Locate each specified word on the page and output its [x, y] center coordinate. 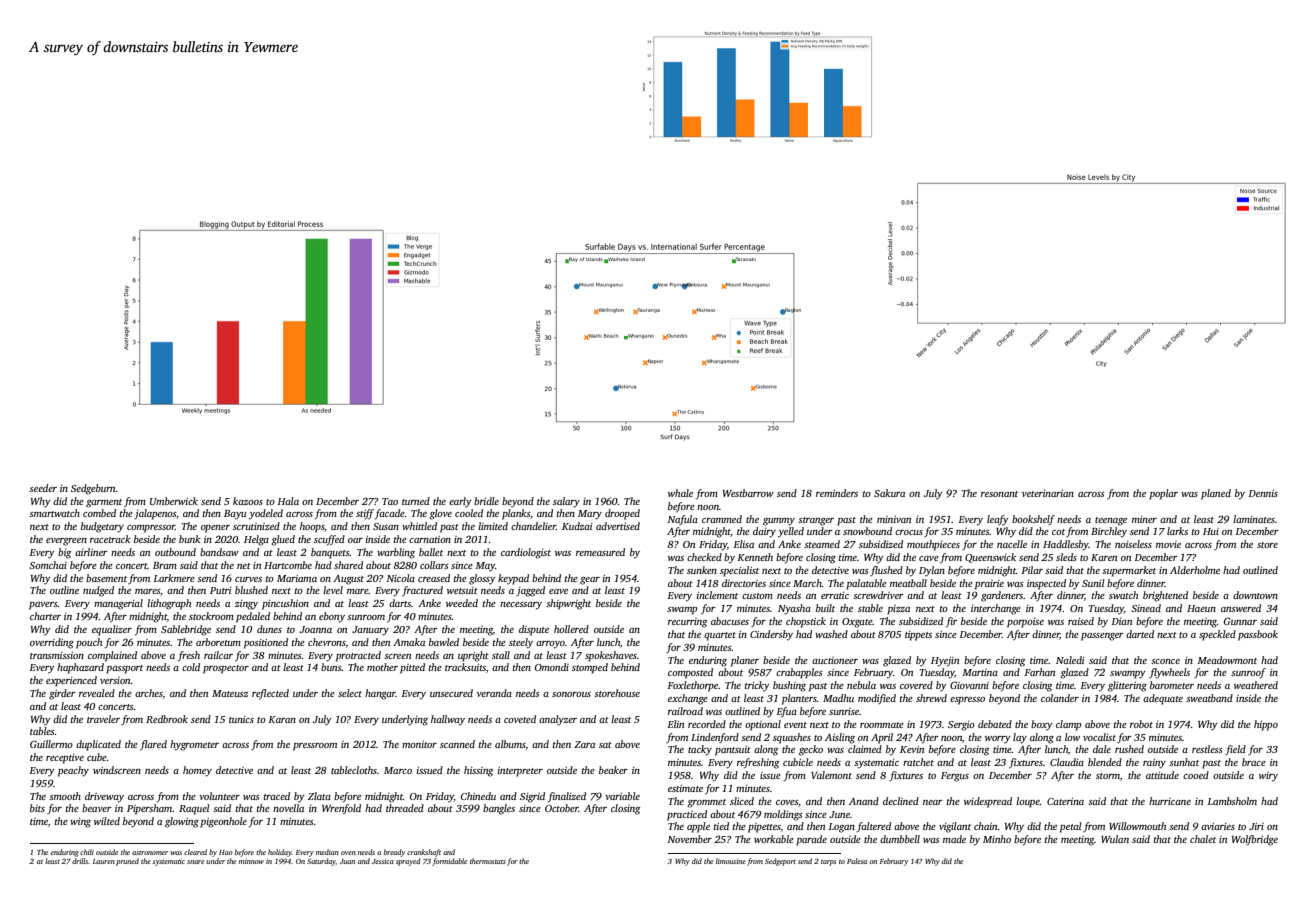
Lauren [104, 861]
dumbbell [900, 839]
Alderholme [1195, 570]
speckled [1217, 635]
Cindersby [771, 635]
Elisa [743, 544]
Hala [288, 501]
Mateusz [230, 693]
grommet [706, 803]
